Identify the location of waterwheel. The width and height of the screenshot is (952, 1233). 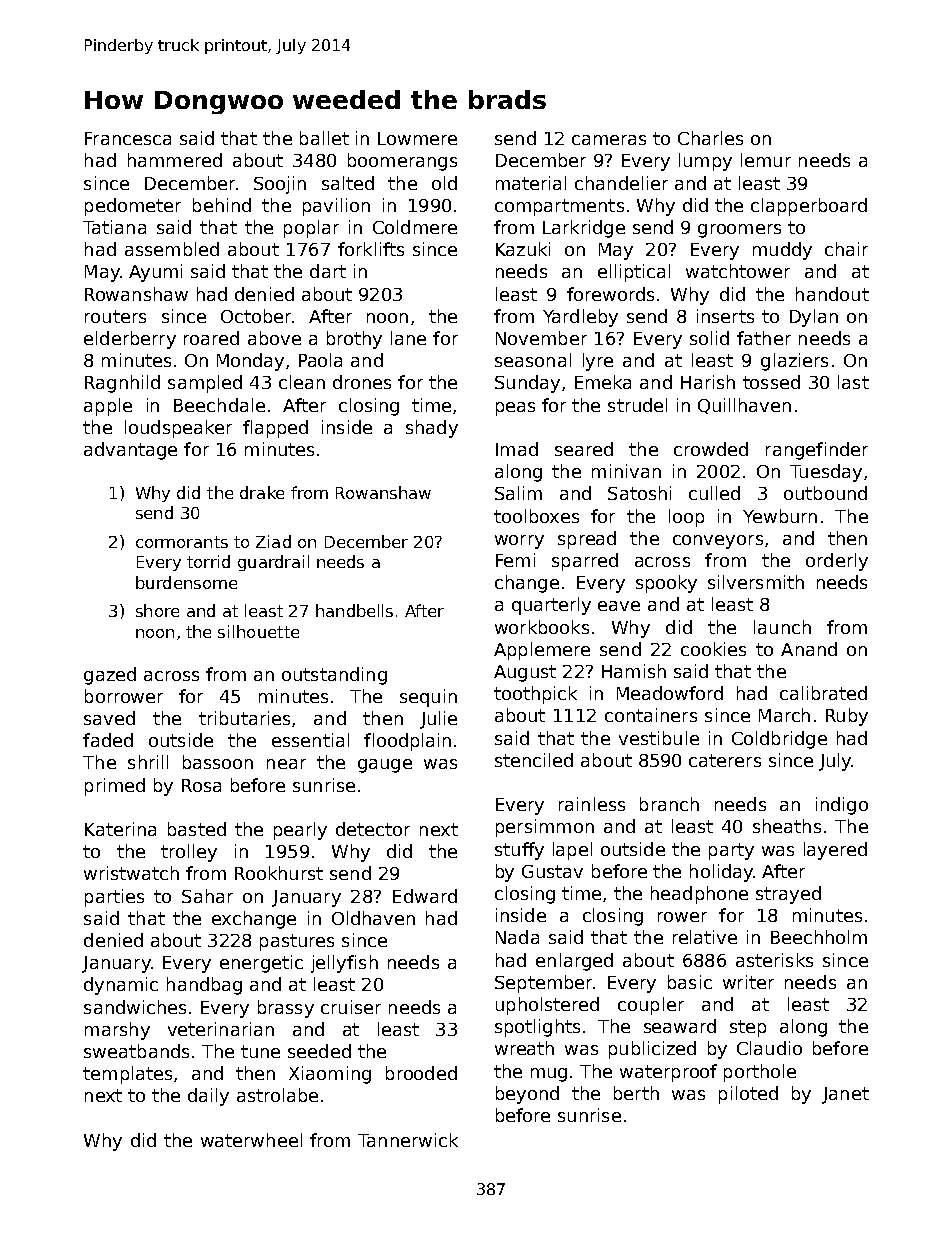
(251, 1140).
